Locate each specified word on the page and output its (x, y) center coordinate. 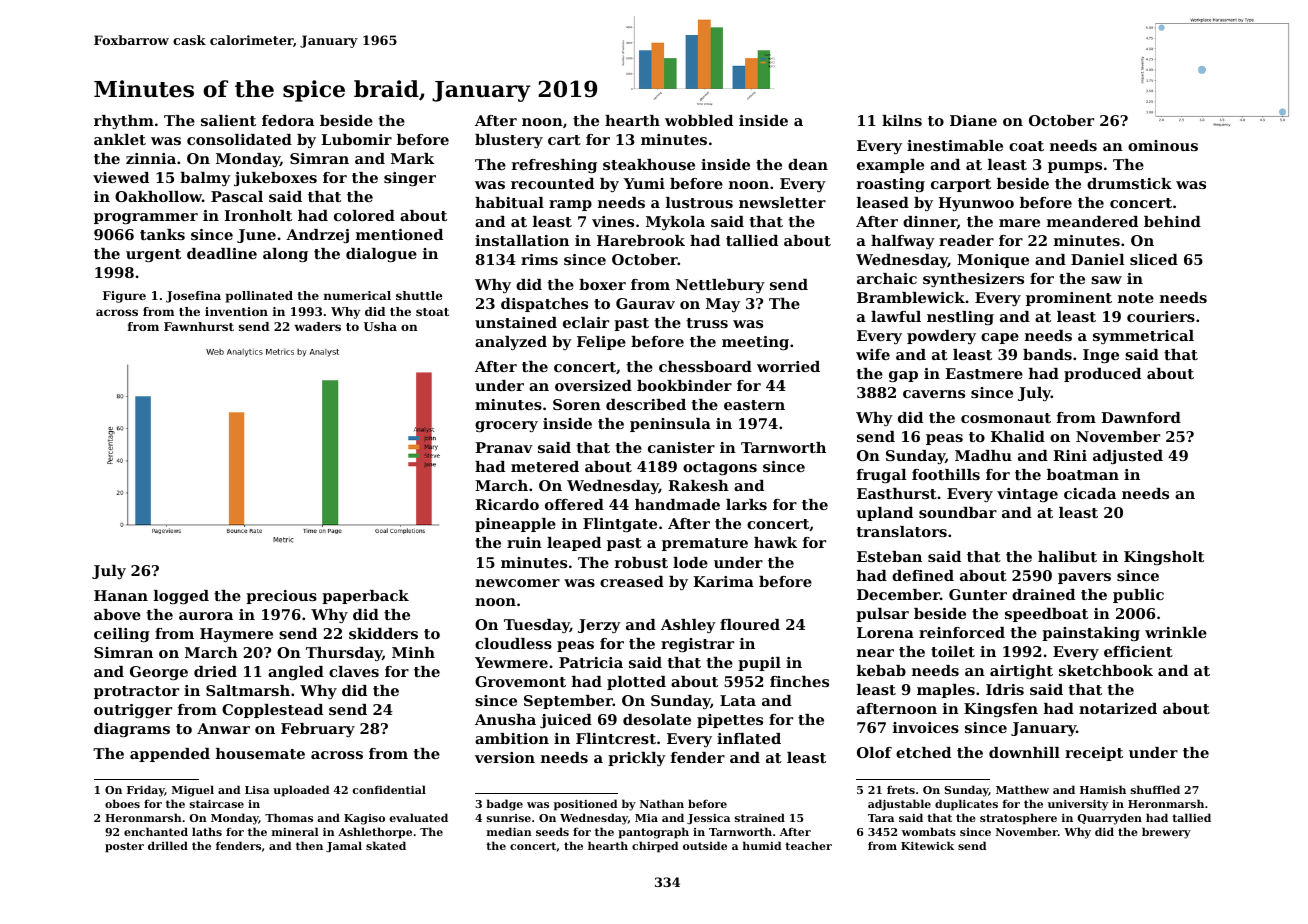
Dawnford (1141, 417)
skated (386, 845)
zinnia (151, 158)
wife (873, 354)
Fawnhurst (199, 326)
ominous (1163, 145)
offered (574, 504)
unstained (516, 322)
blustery (509, 141)
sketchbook (1106, 670)
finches (799, 681)
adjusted (1128, 457)
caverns (934, 394)
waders (317, 326)
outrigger (133, 711)
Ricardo (507, 504)
